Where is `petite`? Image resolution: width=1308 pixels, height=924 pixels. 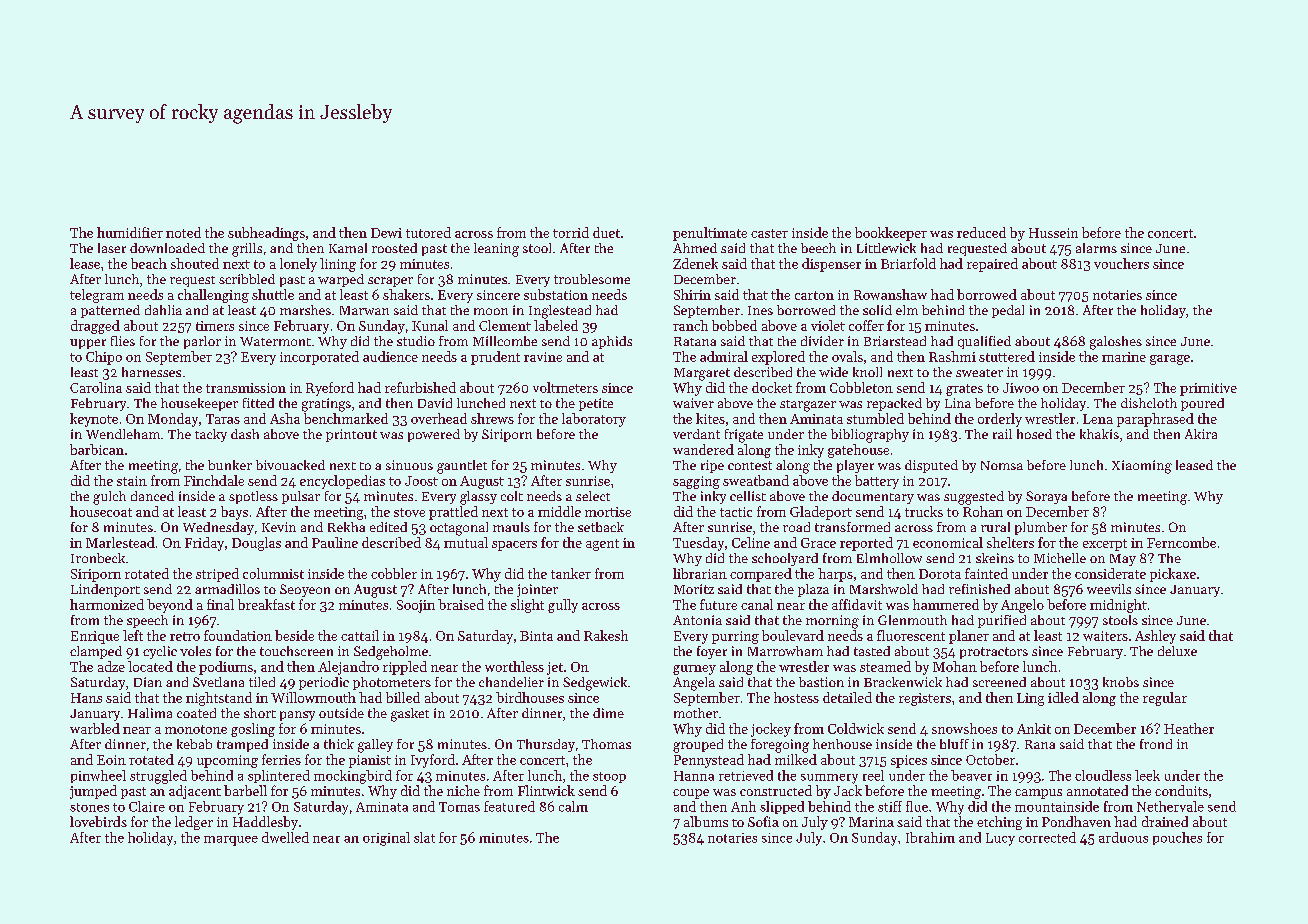 petite is located at coordinates (596, 404).
